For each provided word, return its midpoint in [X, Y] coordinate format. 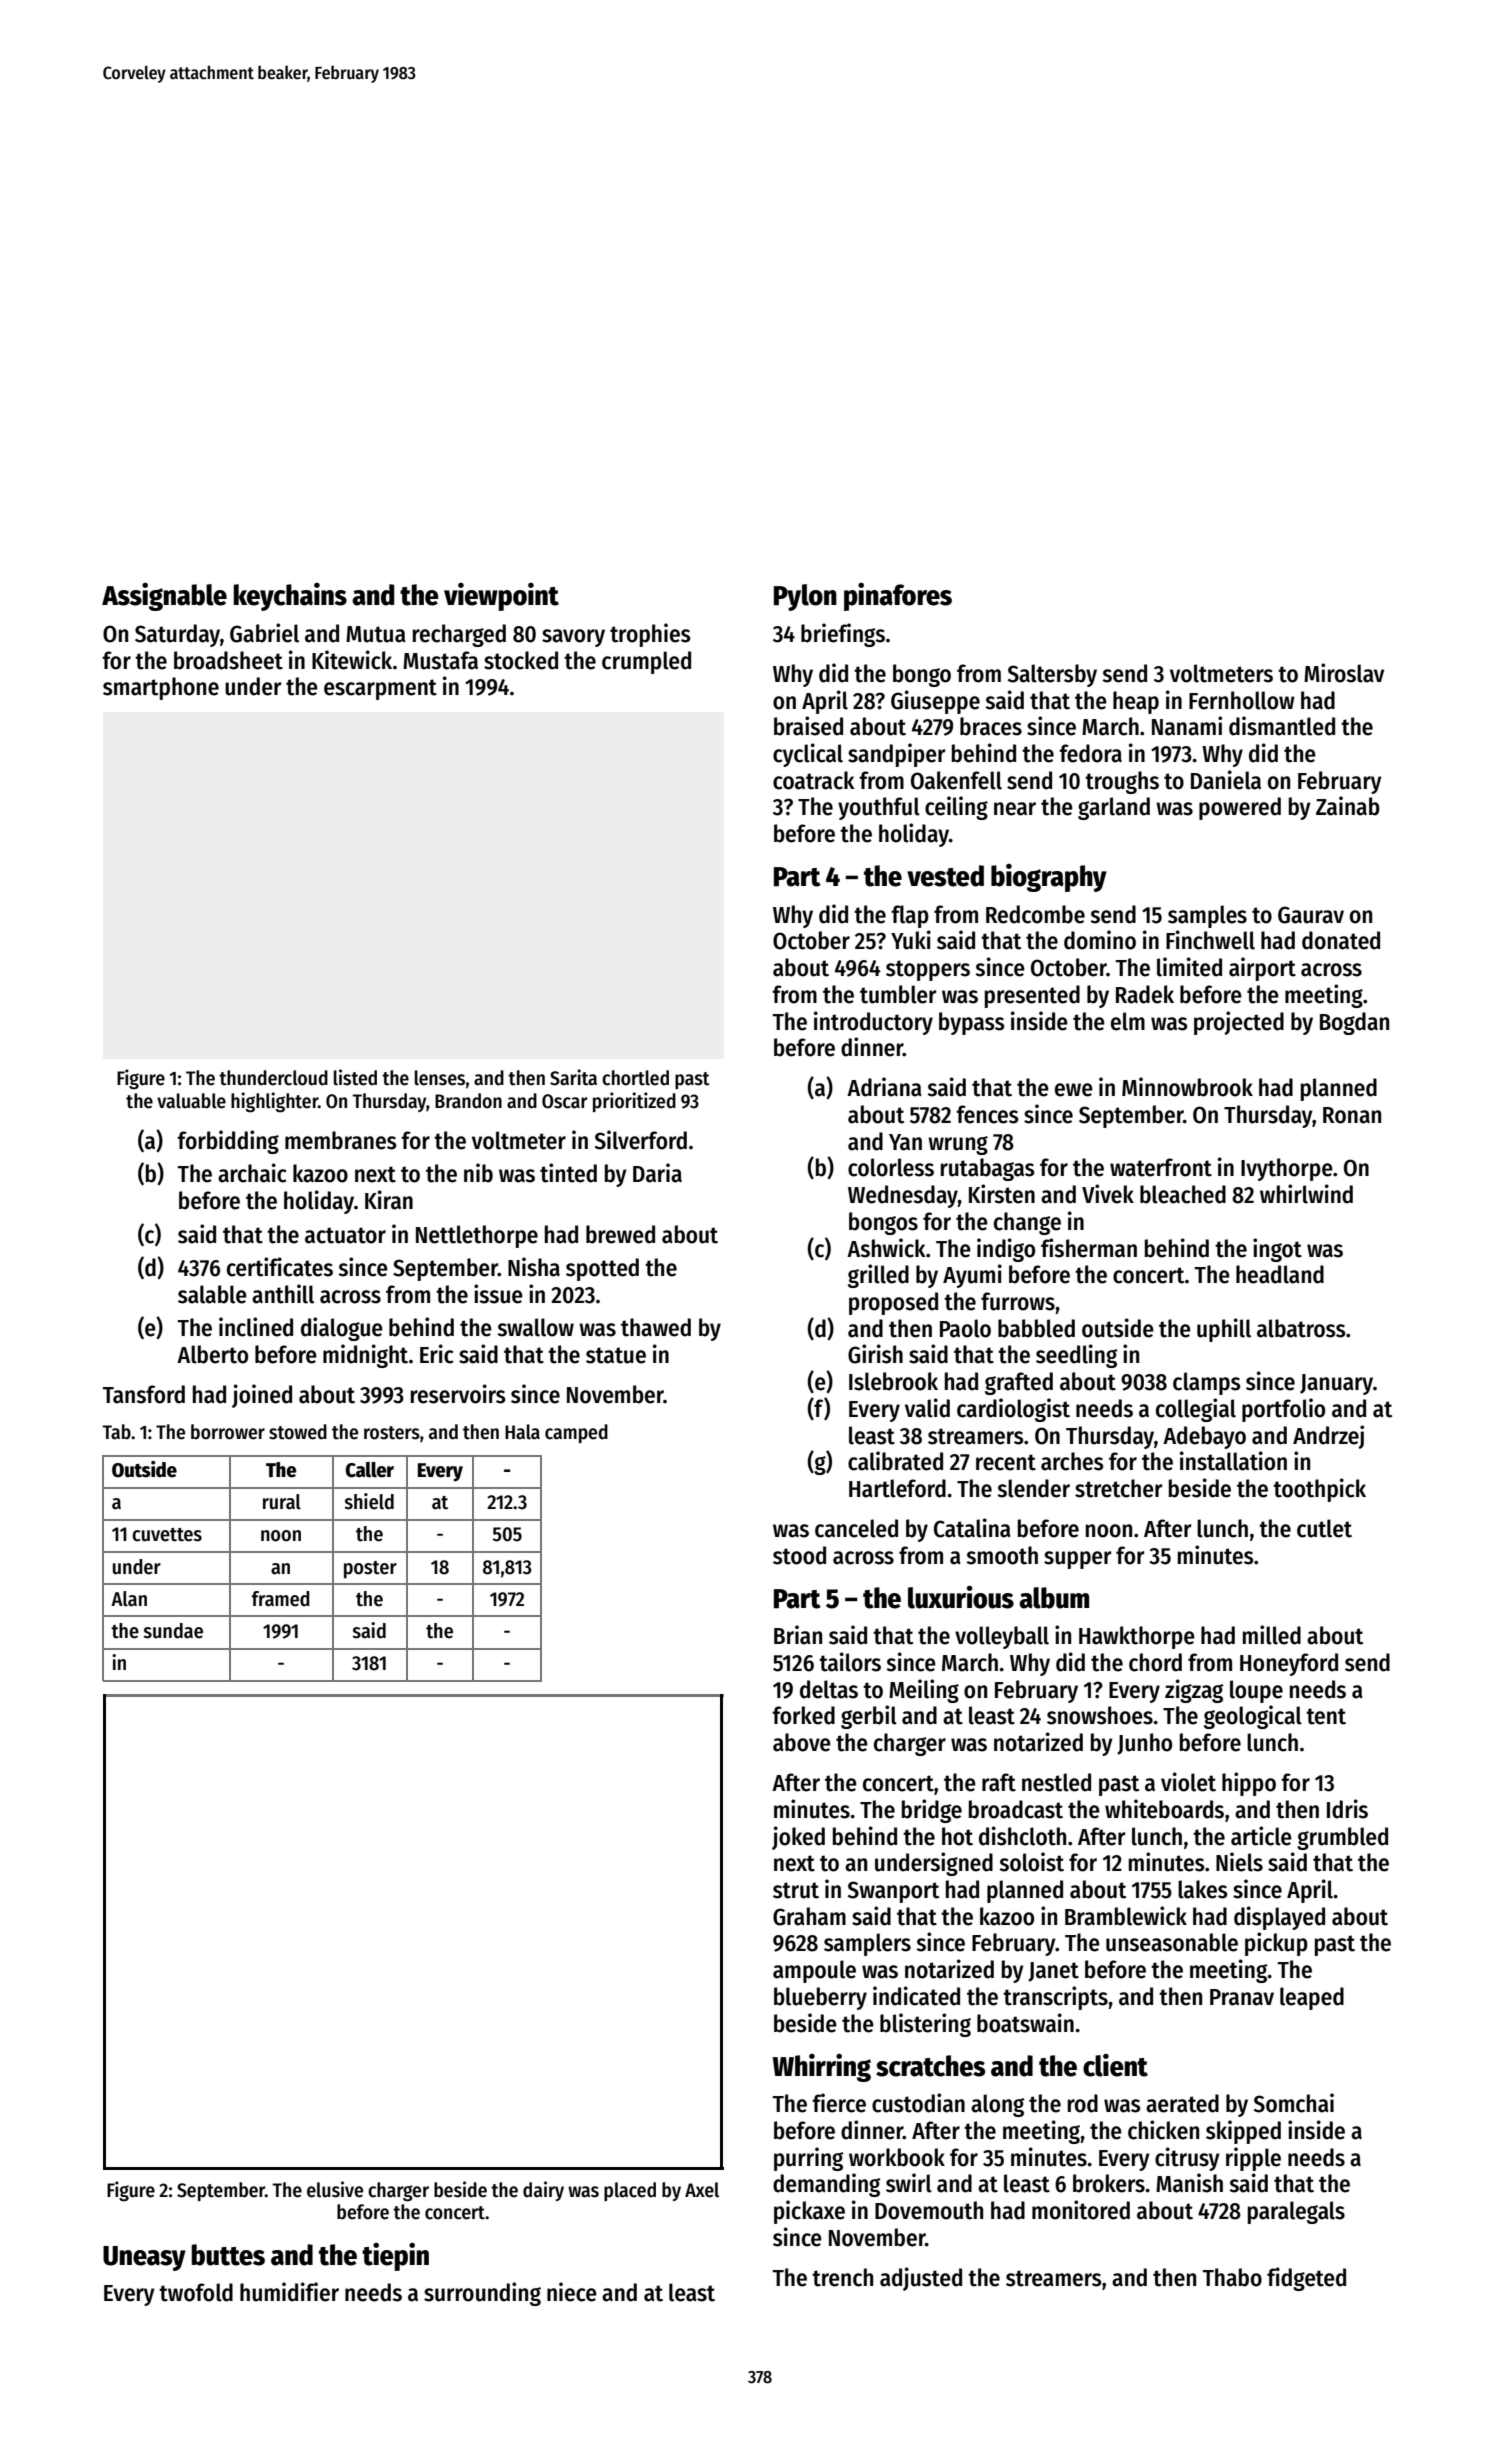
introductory [873, 1023]
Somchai [1294, 2103]
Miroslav [1344, 673]
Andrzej [1328, 1437]
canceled [856, 1528]
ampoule [814, 1971]
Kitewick [352, 660]
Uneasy [144, 2258]
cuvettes [167, 1535]
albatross [1301, 1328]
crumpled [646, 662]
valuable [191, 1101]
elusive [335, 2189]
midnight [365, 1356]
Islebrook [893, 1381]
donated [1341, 940]
